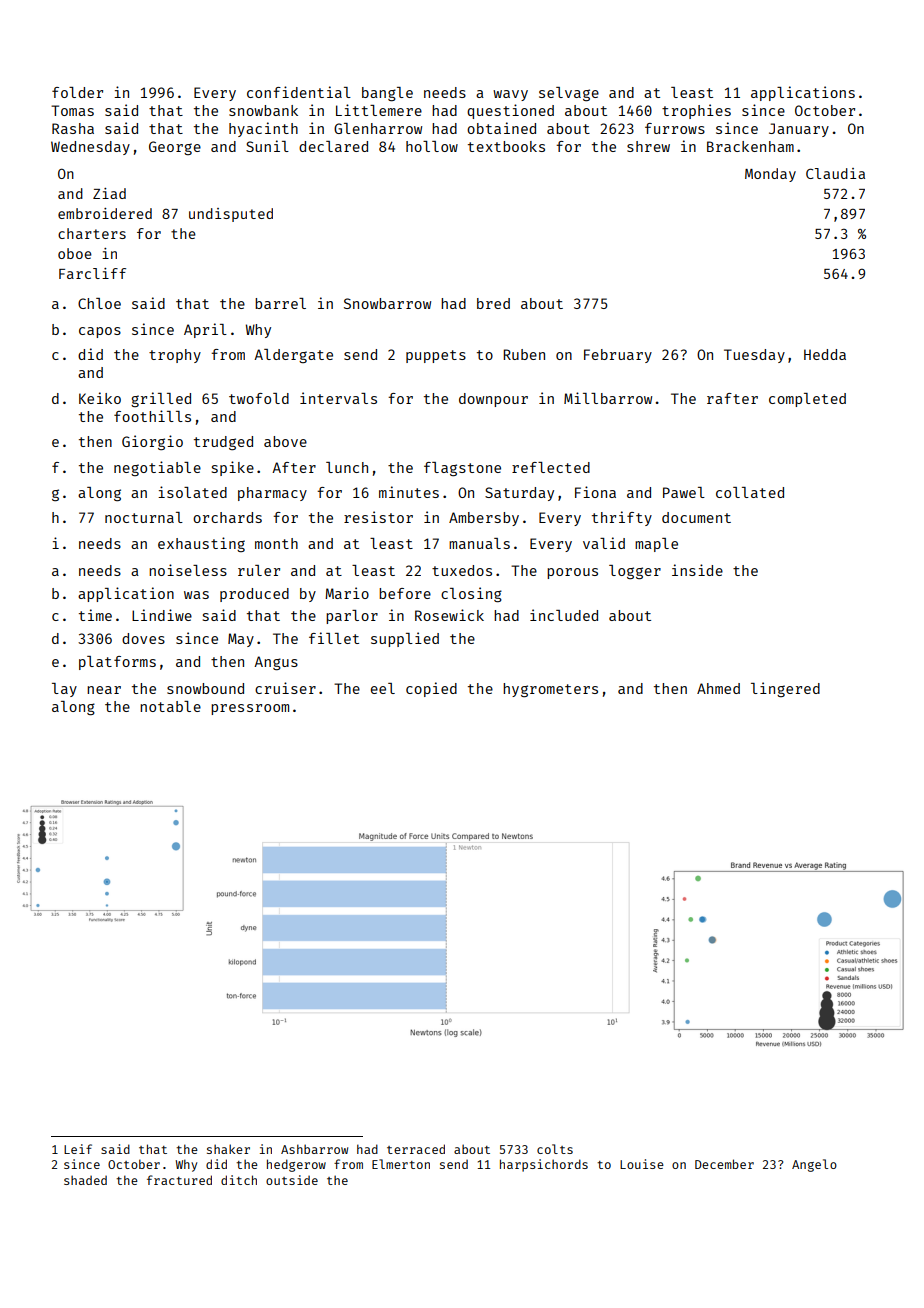  I want to click on Claudia, so click(835, 173).
